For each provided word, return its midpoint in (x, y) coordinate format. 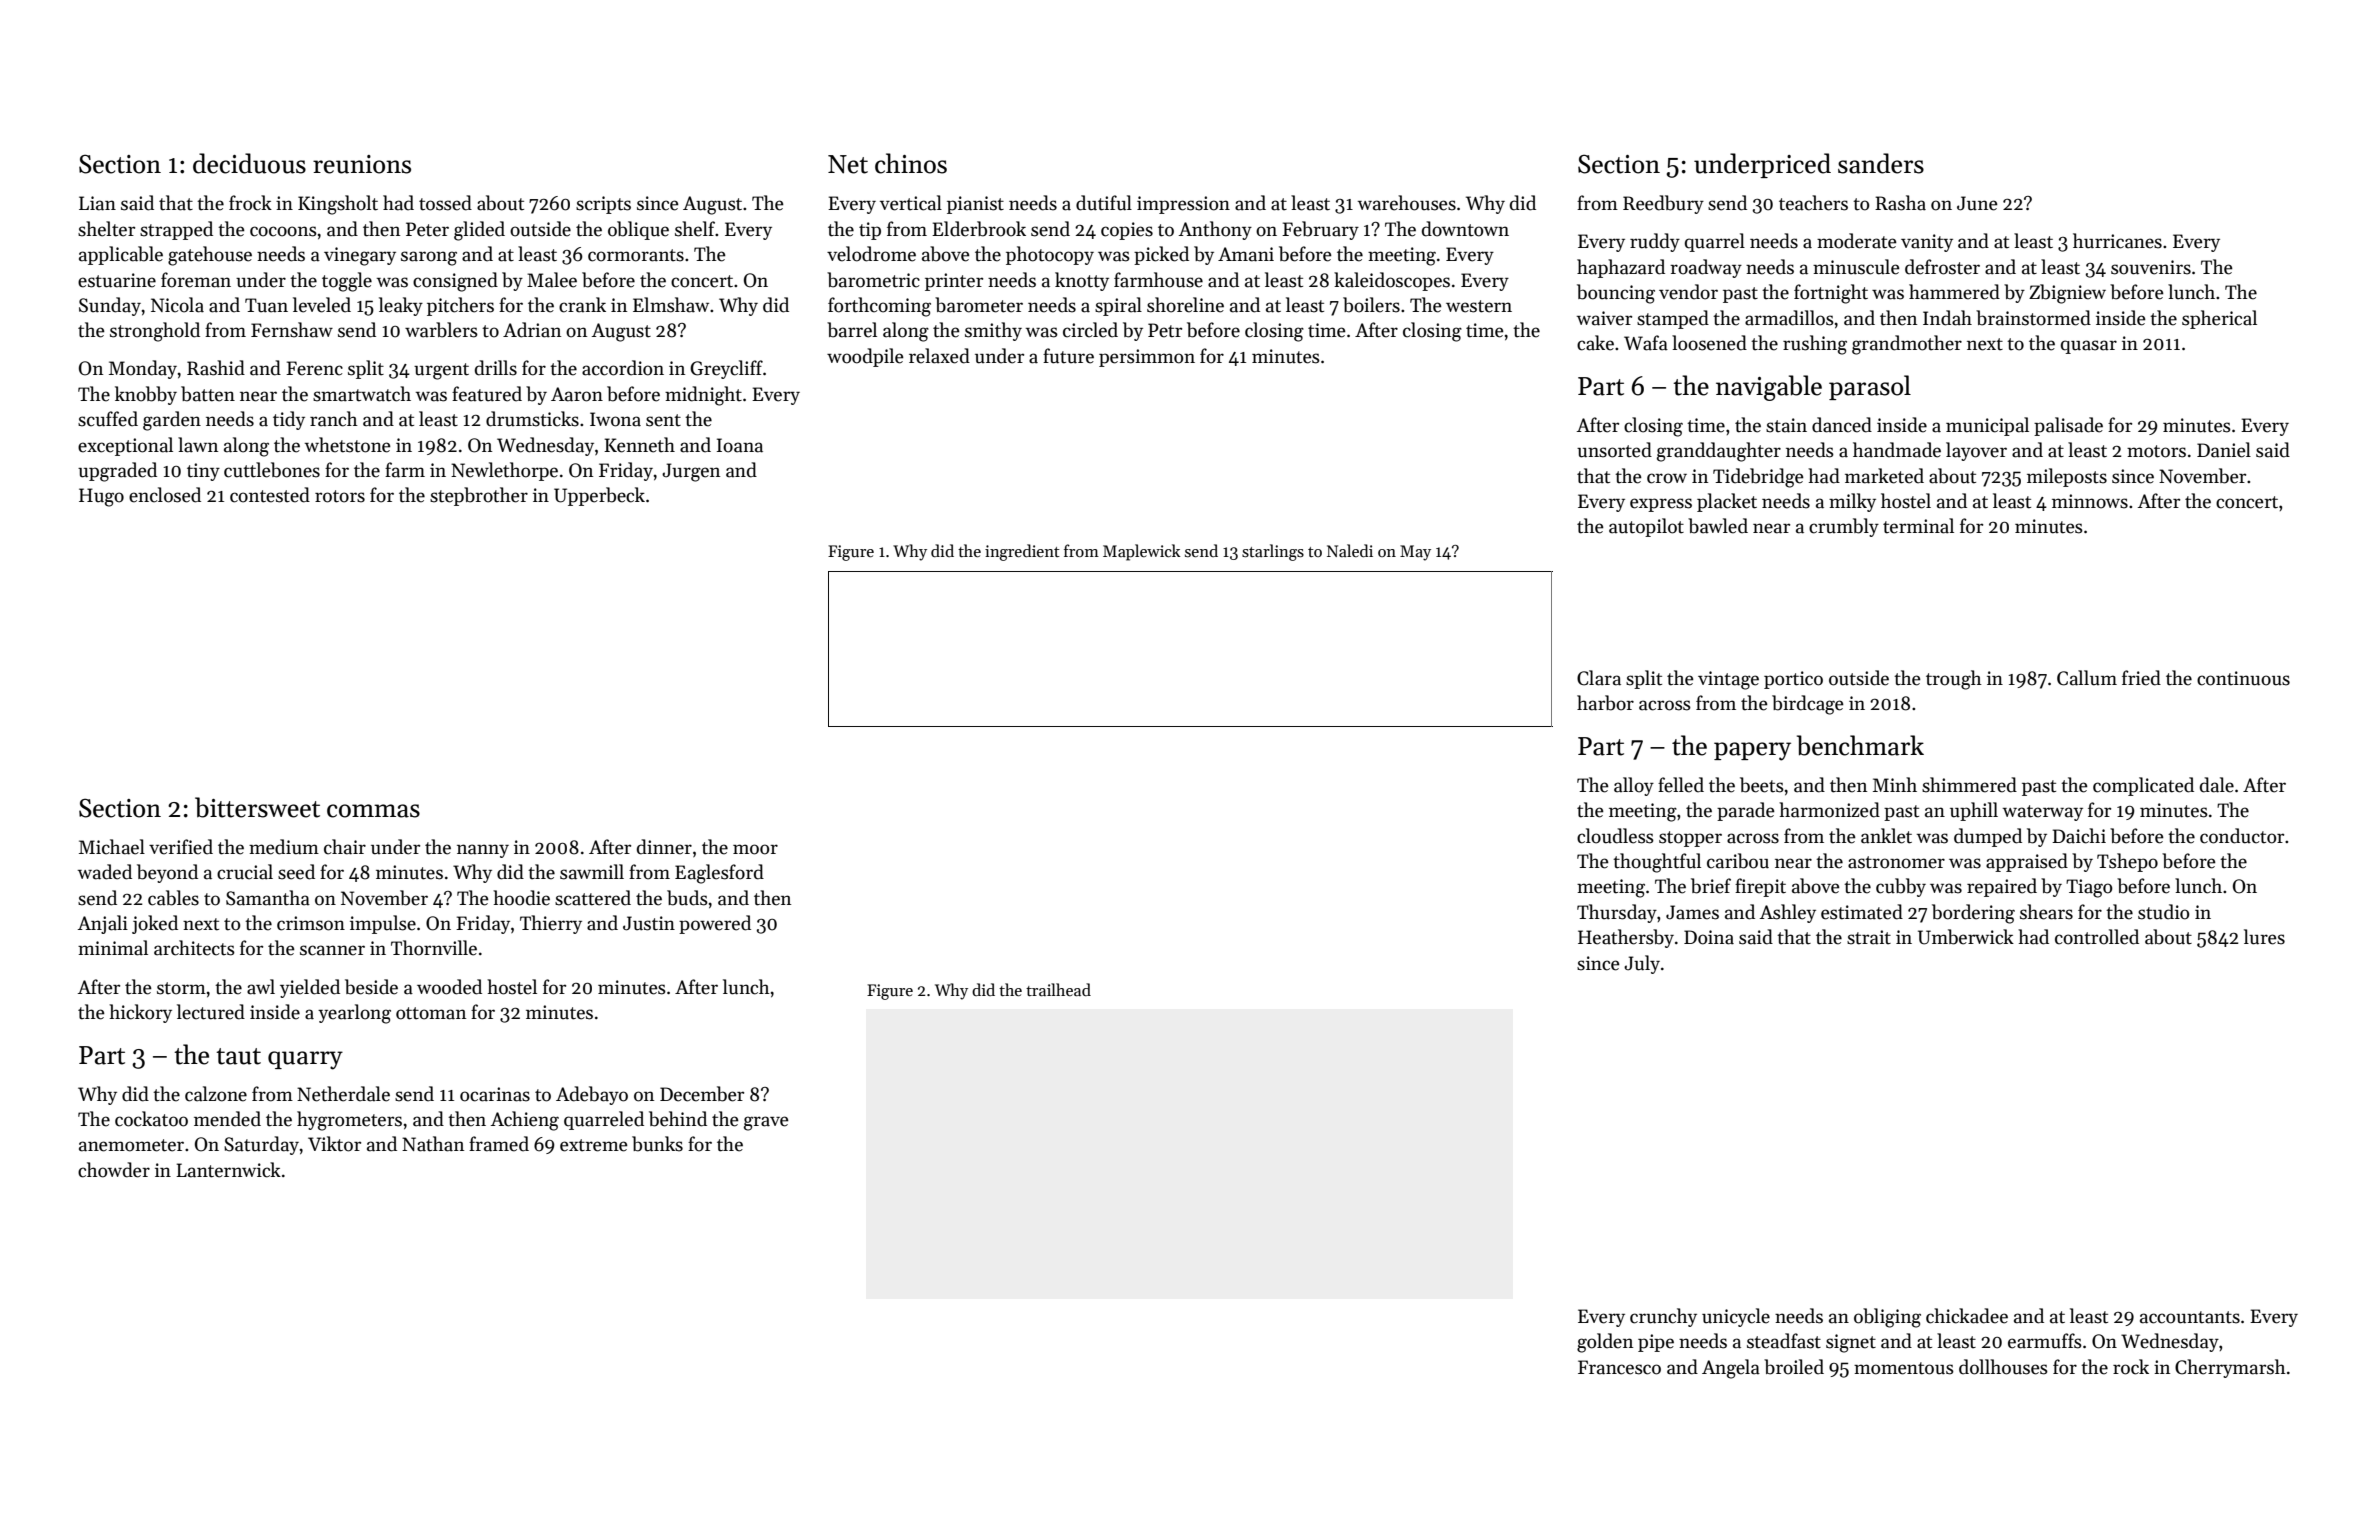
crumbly (1844, 527)
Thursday (1617, 913)
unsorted (1614, 450)
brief (1711, 886)
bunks (657, 1144)
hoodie (521, 898)
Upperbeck (599, 496)
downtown (1465, 229)
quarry (305, 1060)
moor (755, 849)
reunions (362, 164)
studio (2164, 912)
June (1977, 203)
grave (766, 1123)
